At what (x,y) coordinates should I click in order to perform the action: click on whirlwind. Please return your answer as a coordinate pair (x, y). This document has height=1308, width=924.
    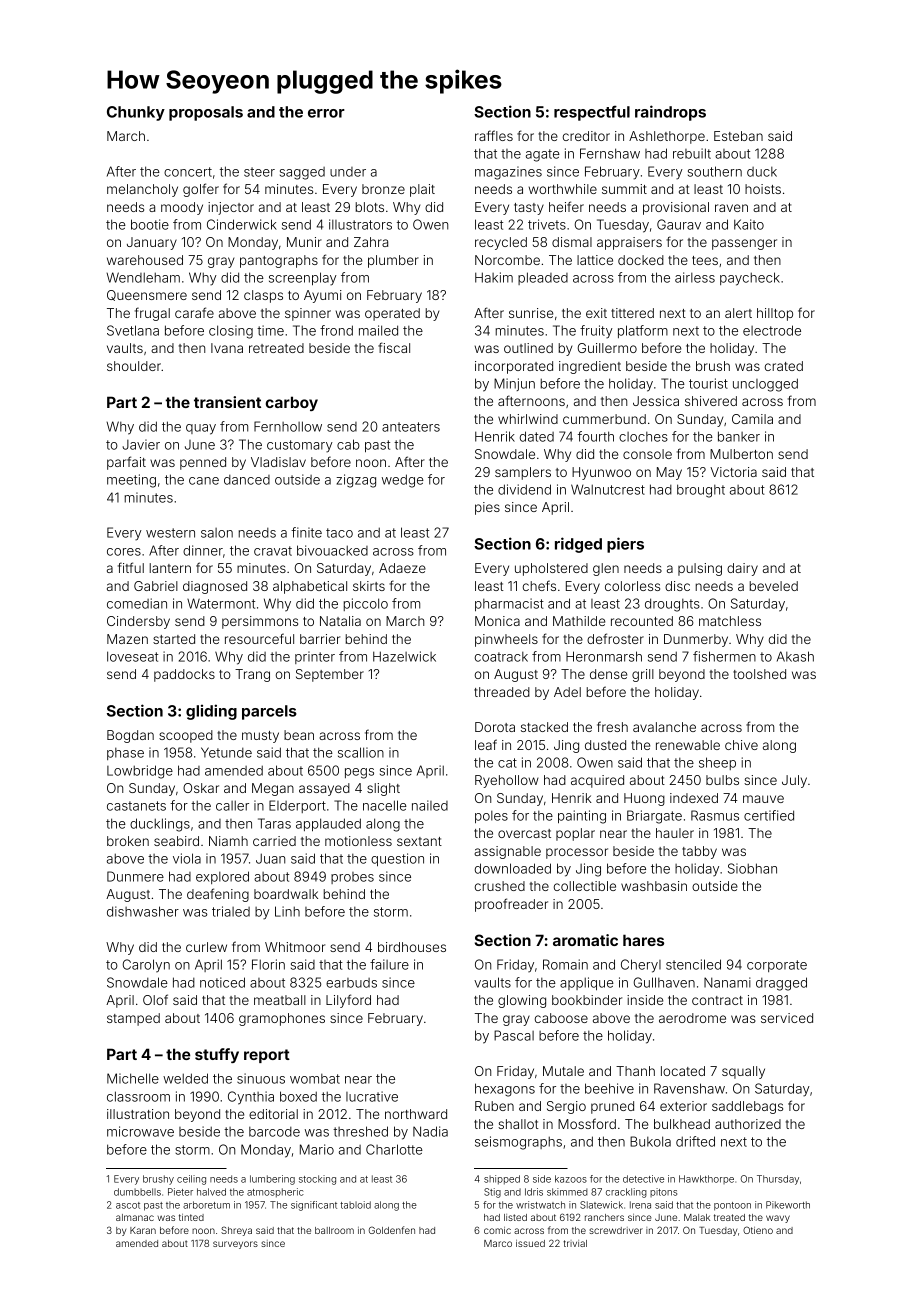
    Looking at the image, I should click on (528, 419).
